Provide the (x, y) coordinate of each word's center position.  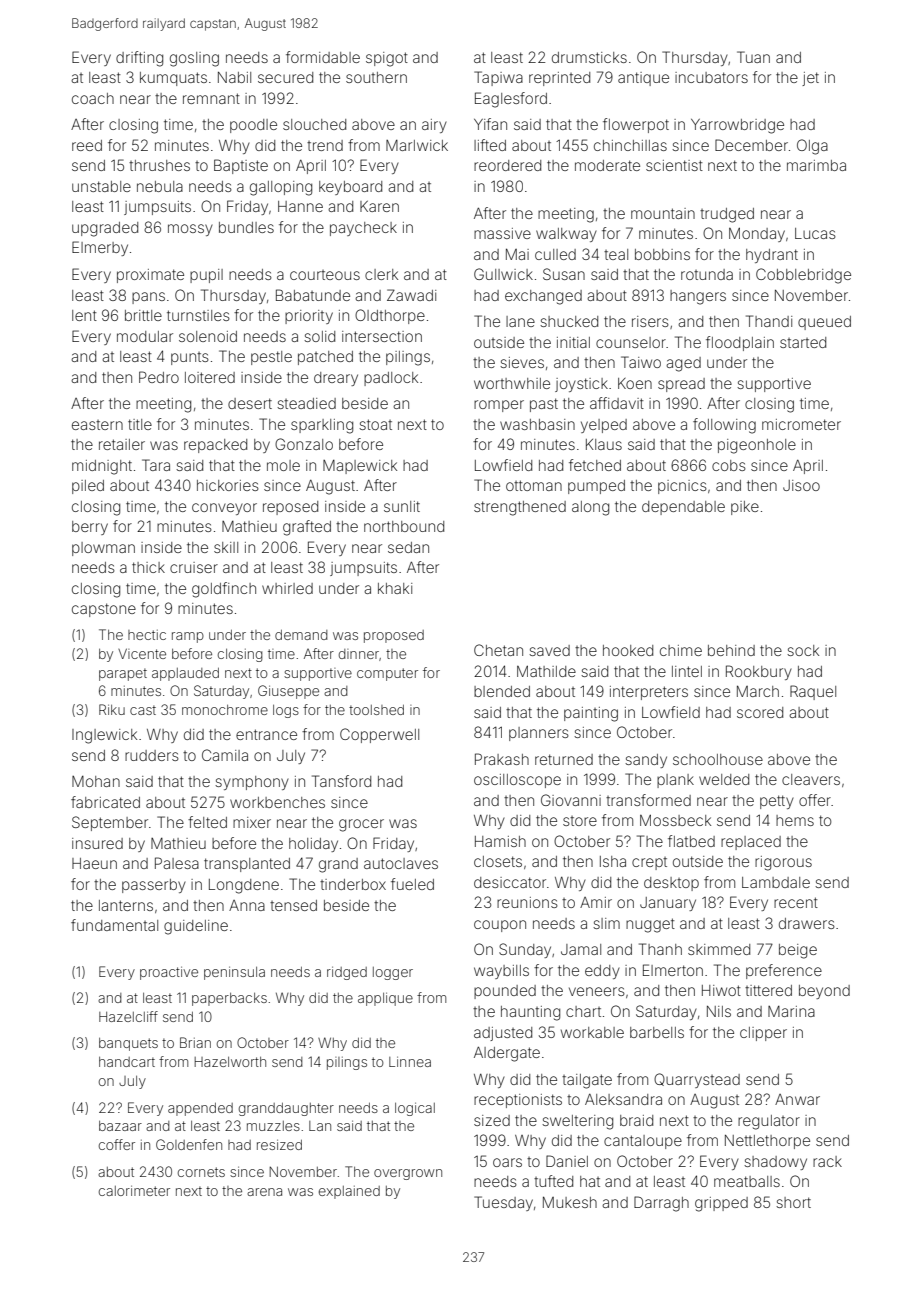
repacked (215, 446)
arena (264, 1192)
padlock (391, 379)
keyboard (350, 188)
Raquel (813, 692)
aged (683, 364)
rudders (152, 755)
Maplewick (360, 467)
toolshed (376, 710)
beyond (824, 992)
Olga (812, 147)
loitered (210, 377)
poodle (253, 126)
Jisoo (801, 485)
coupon (500, 926)
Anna (247, 905)
